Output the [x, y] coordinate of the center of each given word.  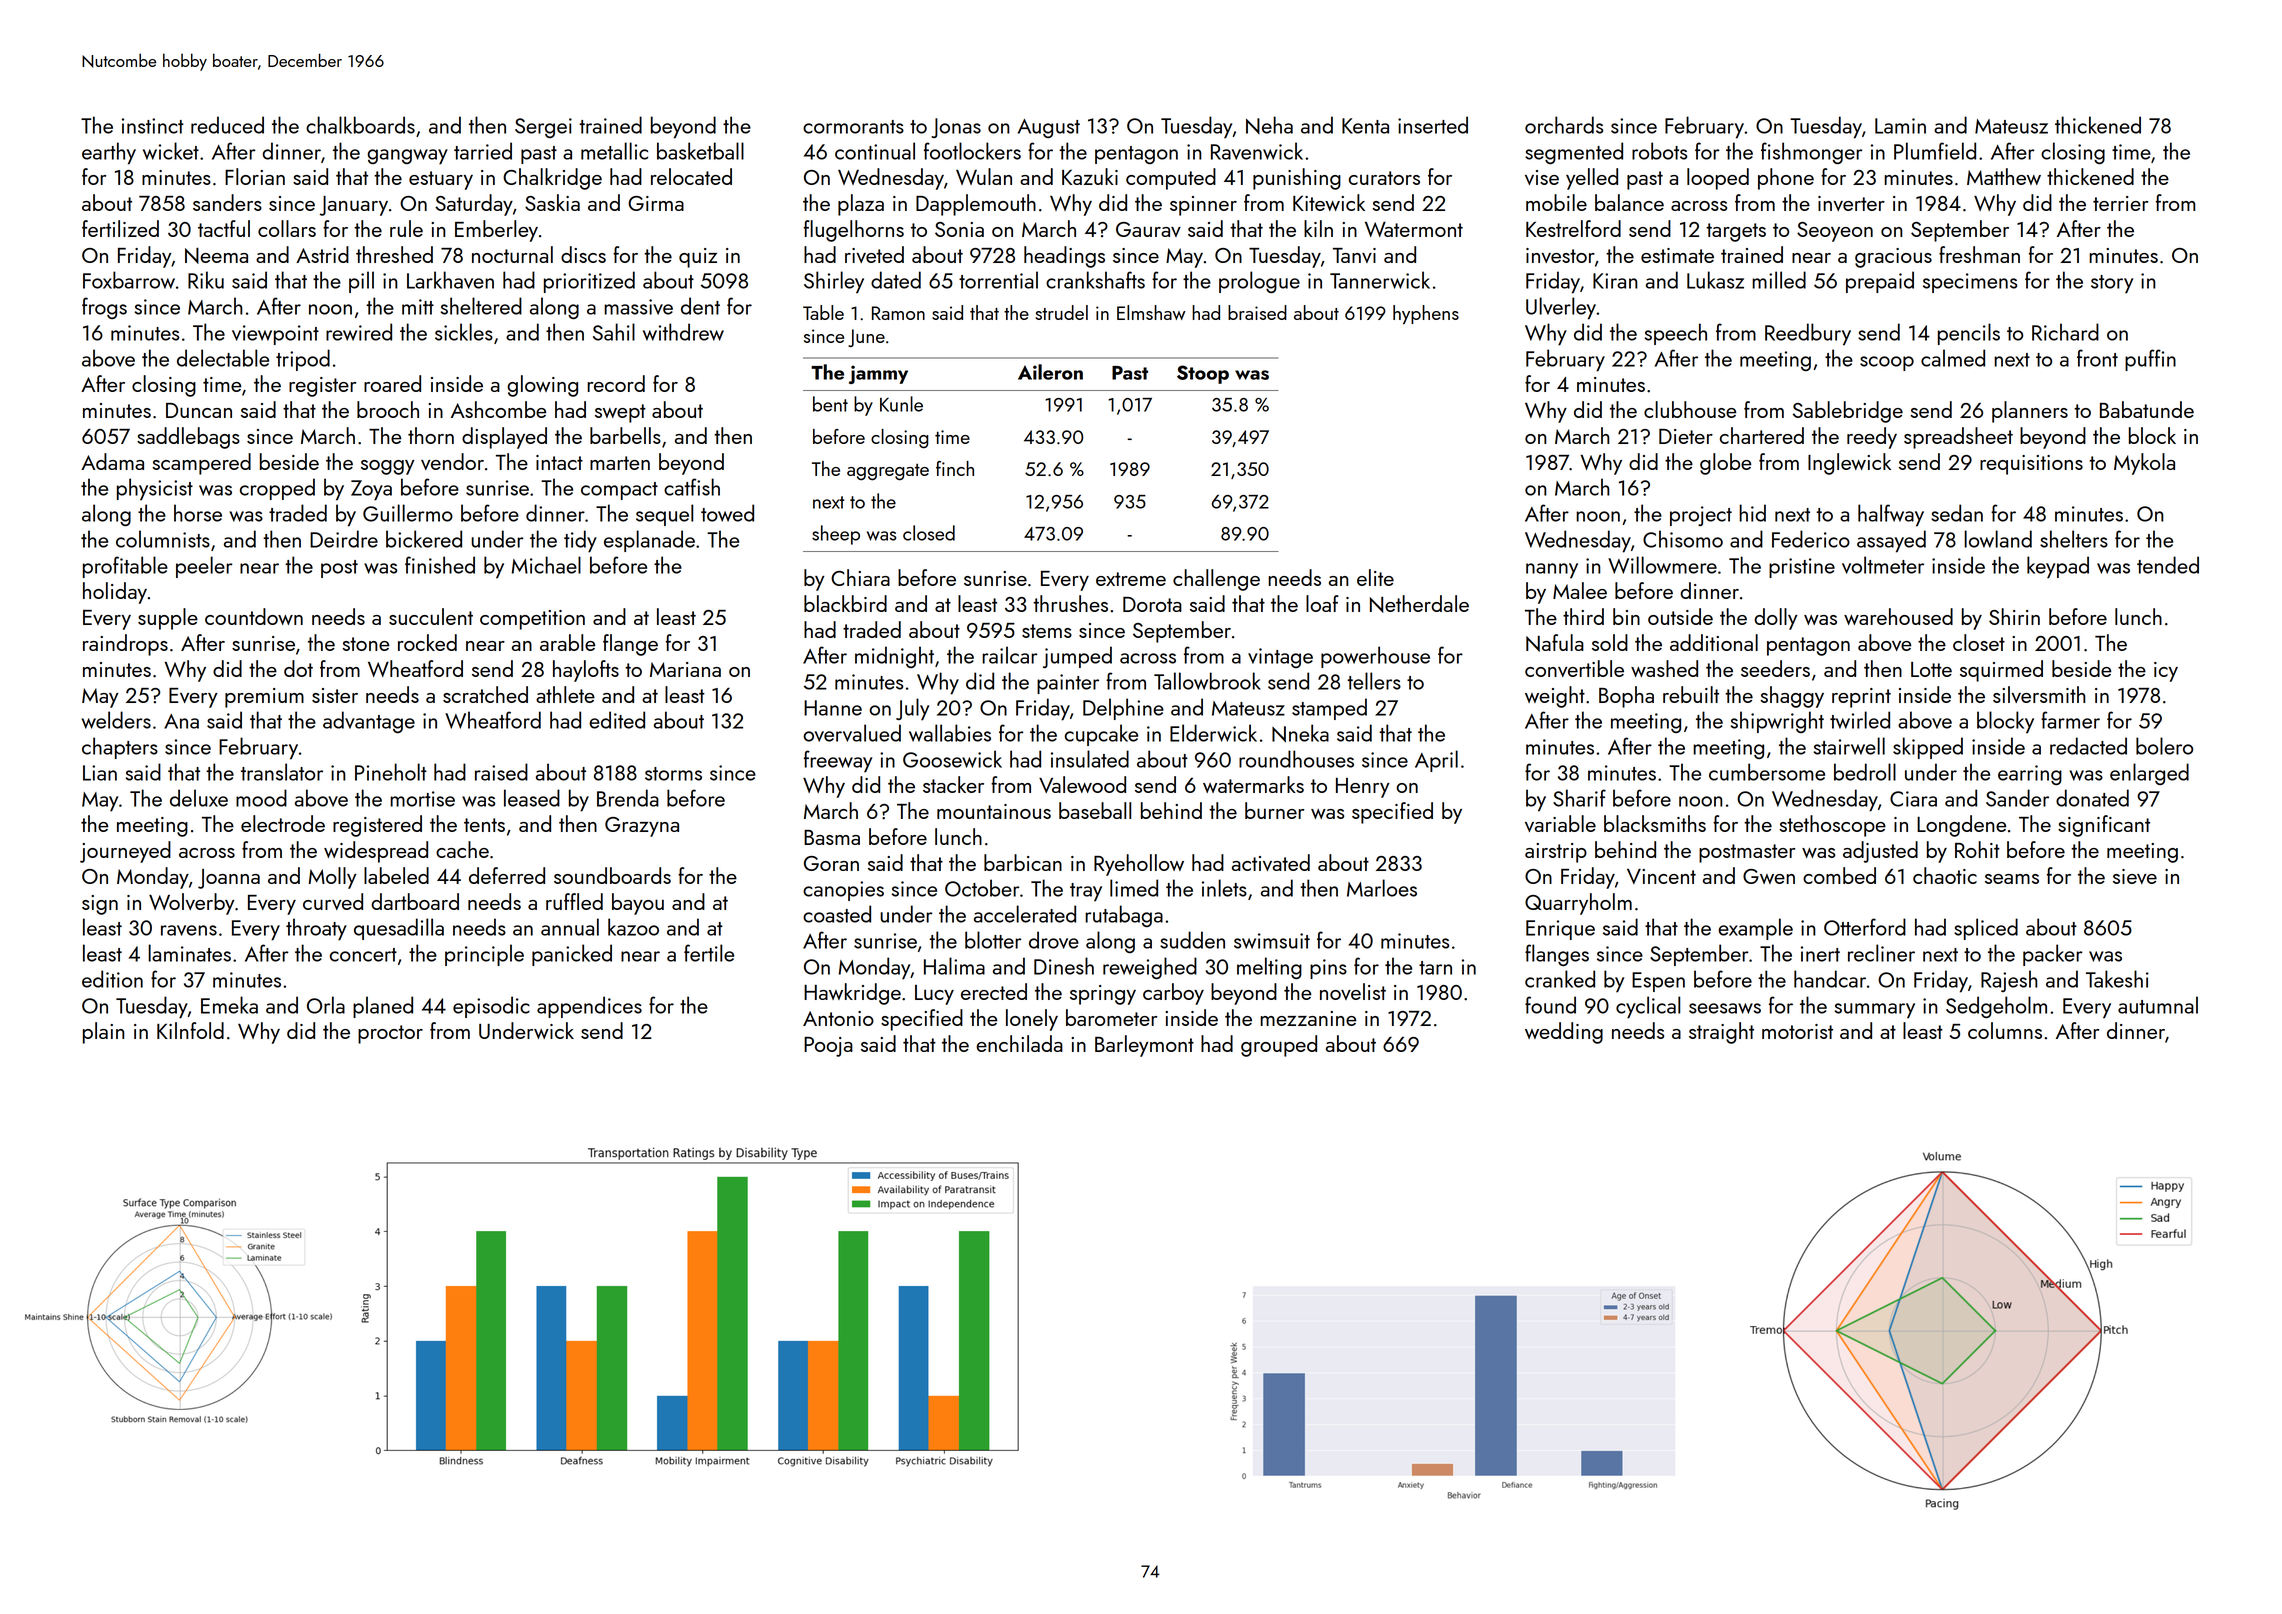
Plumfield [1935, 151]
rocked [427, 642]
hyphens [1426, 315]
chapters [120, 748]
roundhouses [1296, 759]
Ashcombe [498, 409]
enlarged [2149, 774]
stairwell [1849, 746]
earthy [109, 153]
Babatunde [2147, 409]
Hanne [833, 708]
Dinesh [1064, 966]
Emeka [229, 1005]
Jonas [956, 128]
